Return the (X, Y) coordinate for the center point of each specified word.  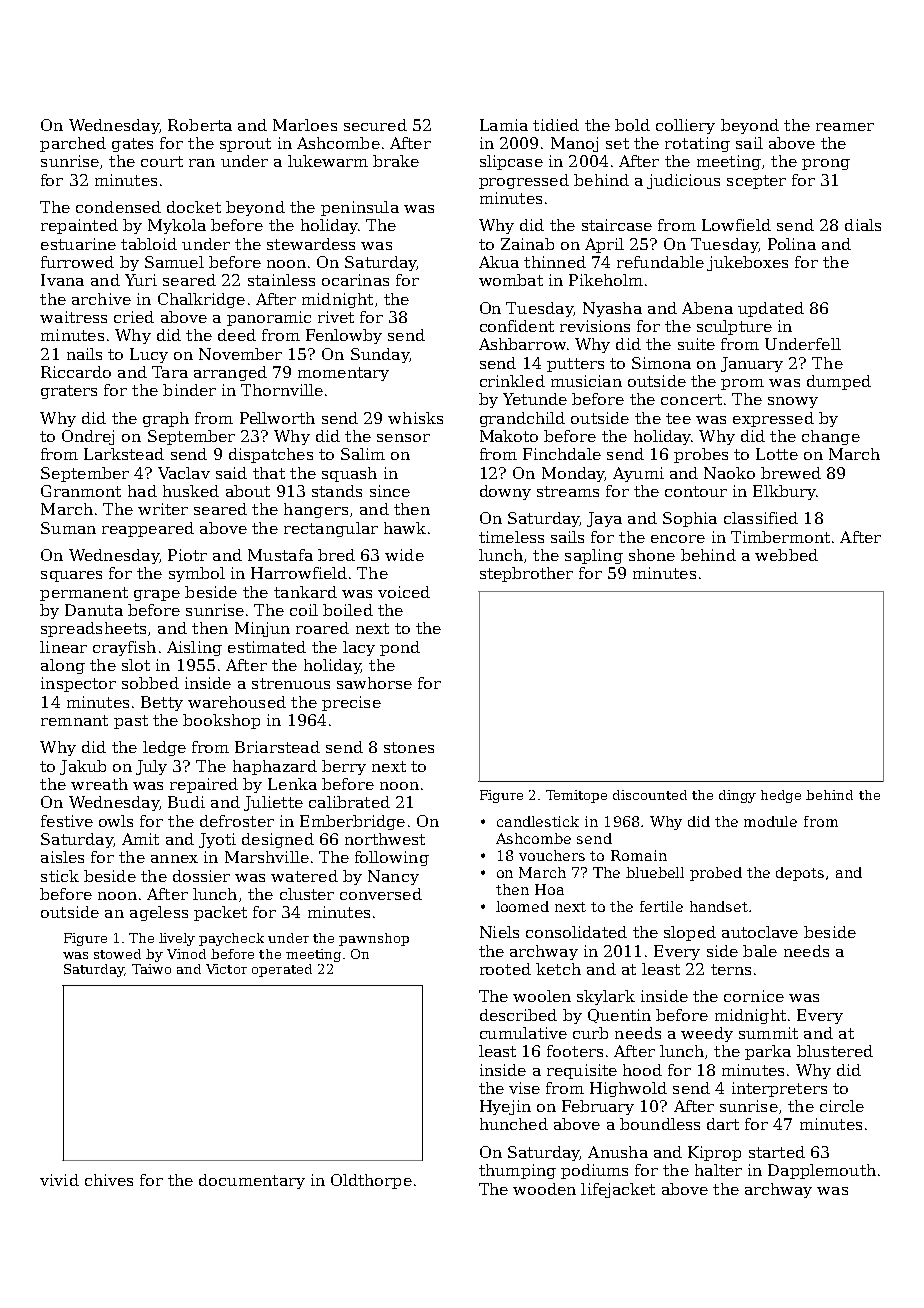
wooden (544, 1189)
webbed (786, 555)
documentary (252, 1181)
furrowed (77, 262)
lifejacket (618, 1190)
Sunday (380, 355)
